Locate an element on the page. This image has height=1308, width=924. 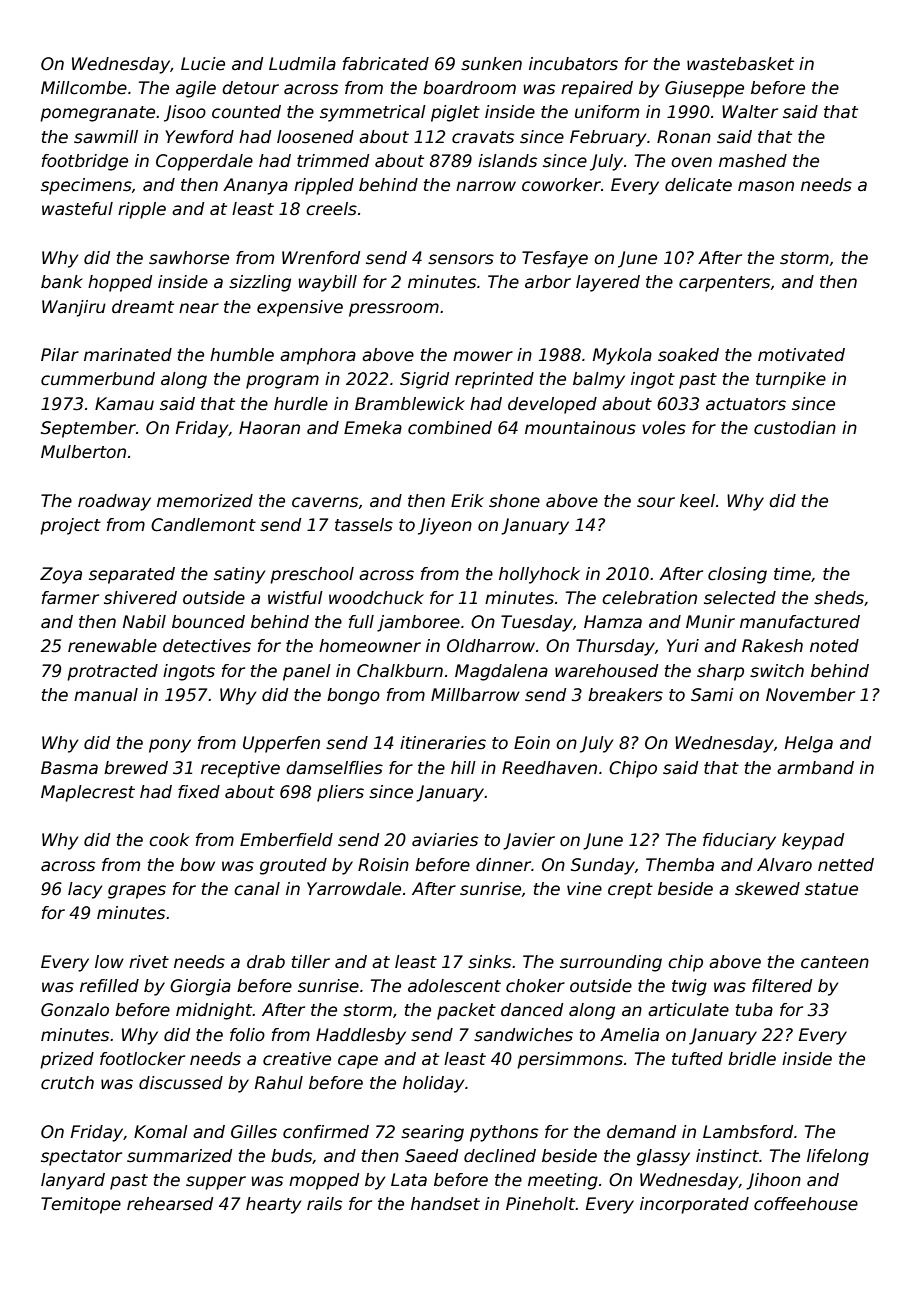
sawhorse is located at coordinates (189, 258).
